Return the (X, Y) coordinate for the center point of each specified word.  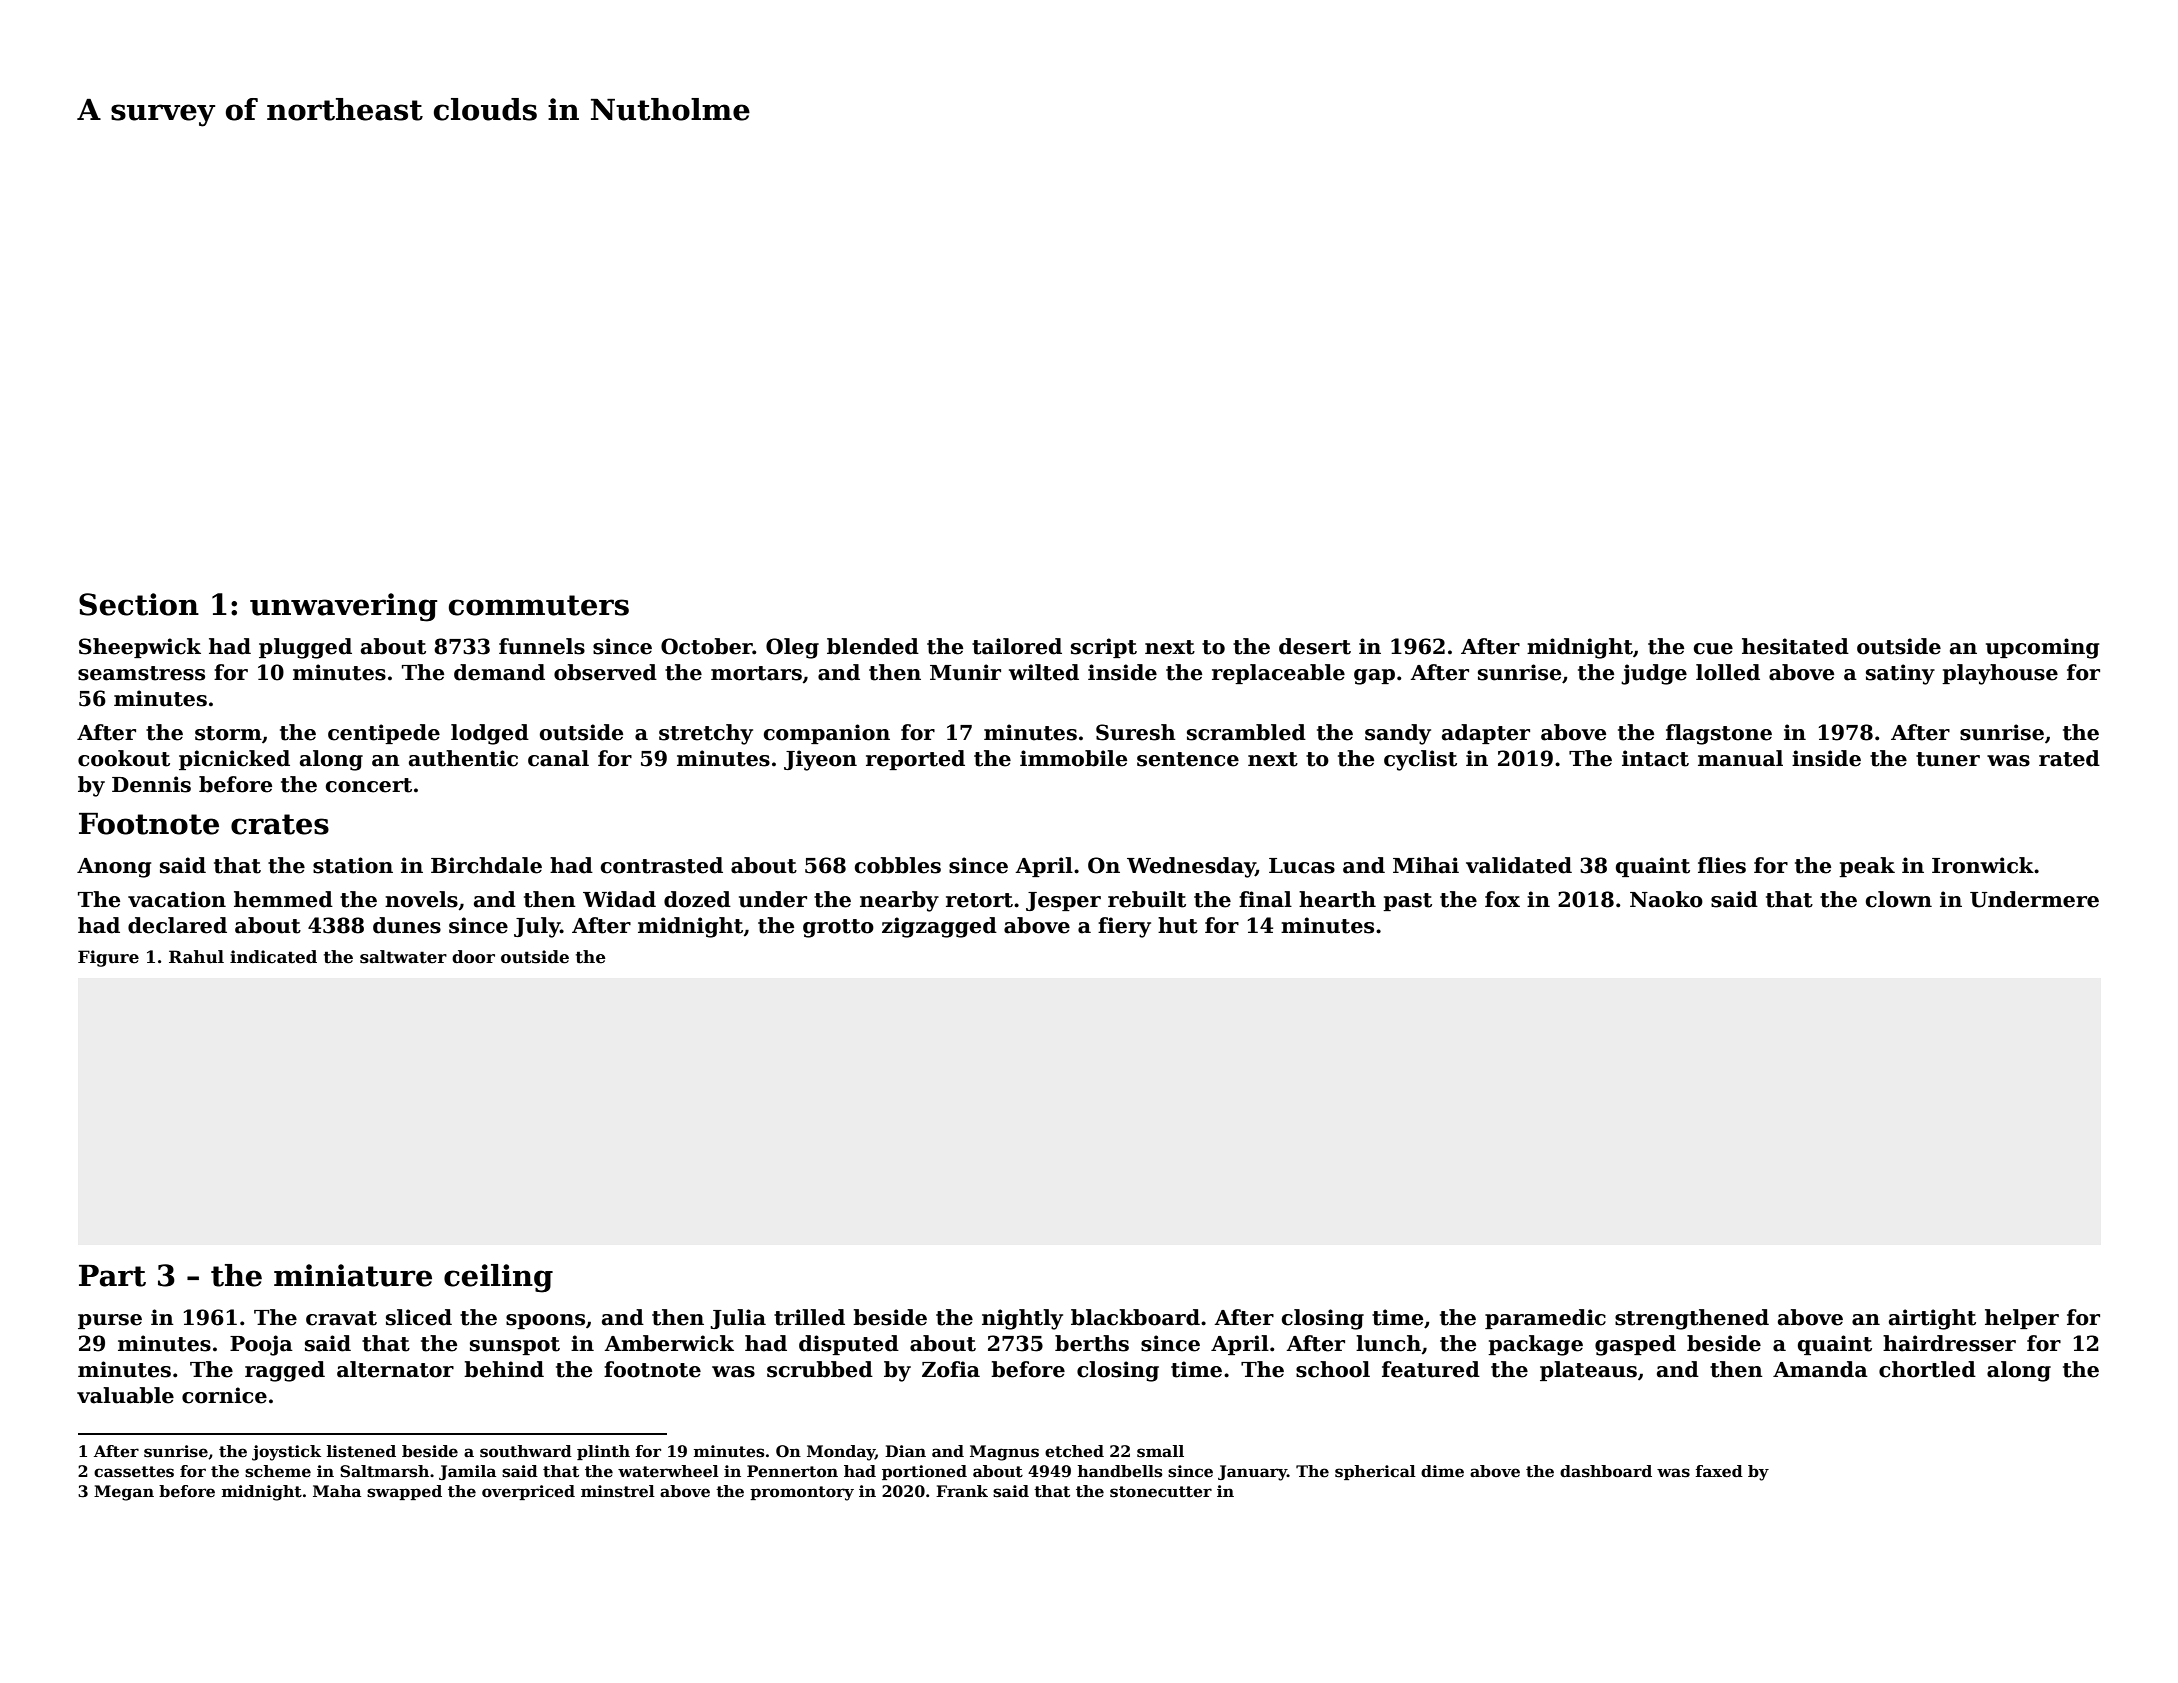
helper (2022, 1319)
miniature (353, 1275)
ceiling (498, 1278)
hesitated (1795, 646)
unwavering (344, 607)
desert (1315, 646)
